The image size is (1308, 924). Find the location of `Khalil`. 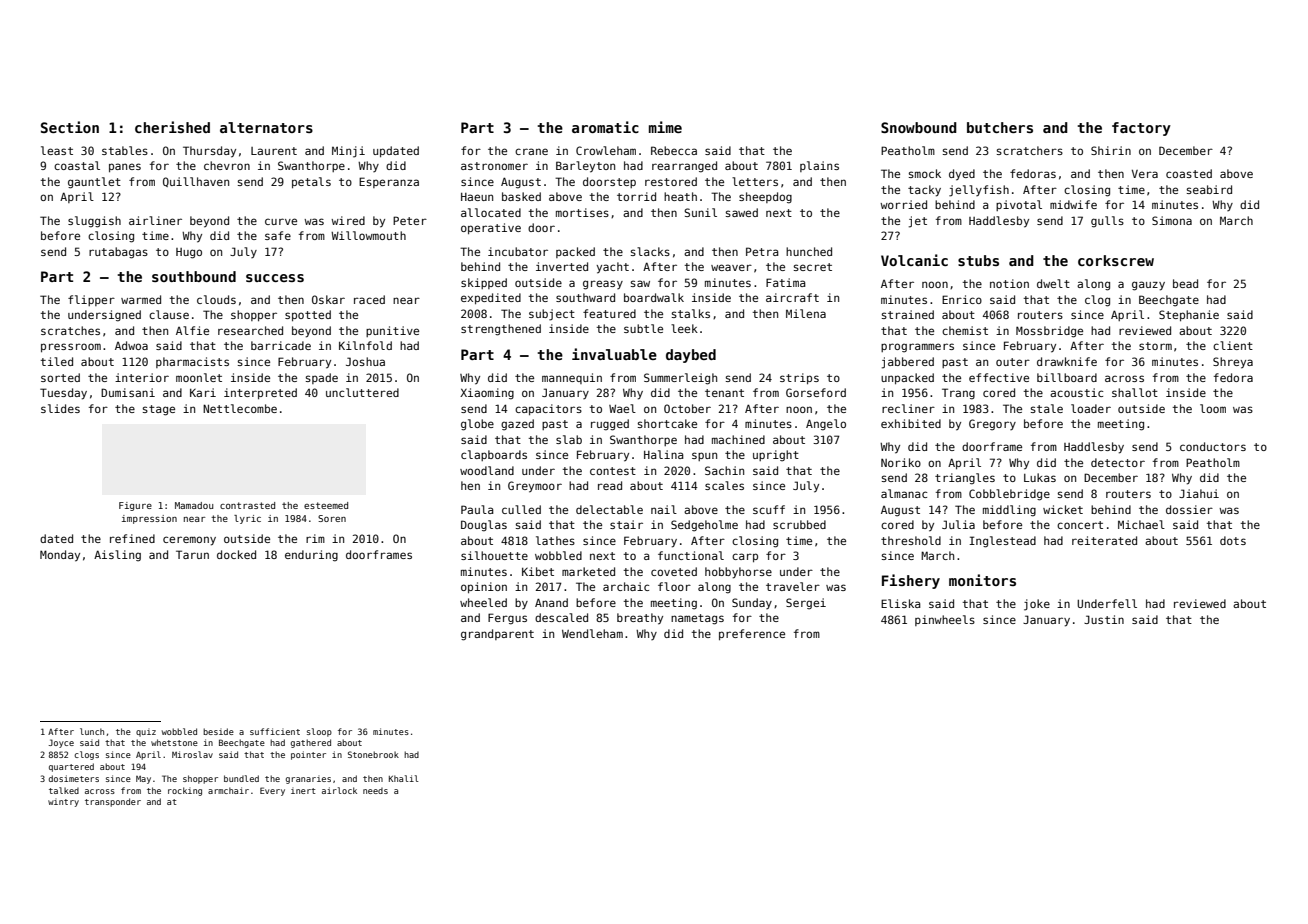

Khalil is located at coordinates (404, 778).
